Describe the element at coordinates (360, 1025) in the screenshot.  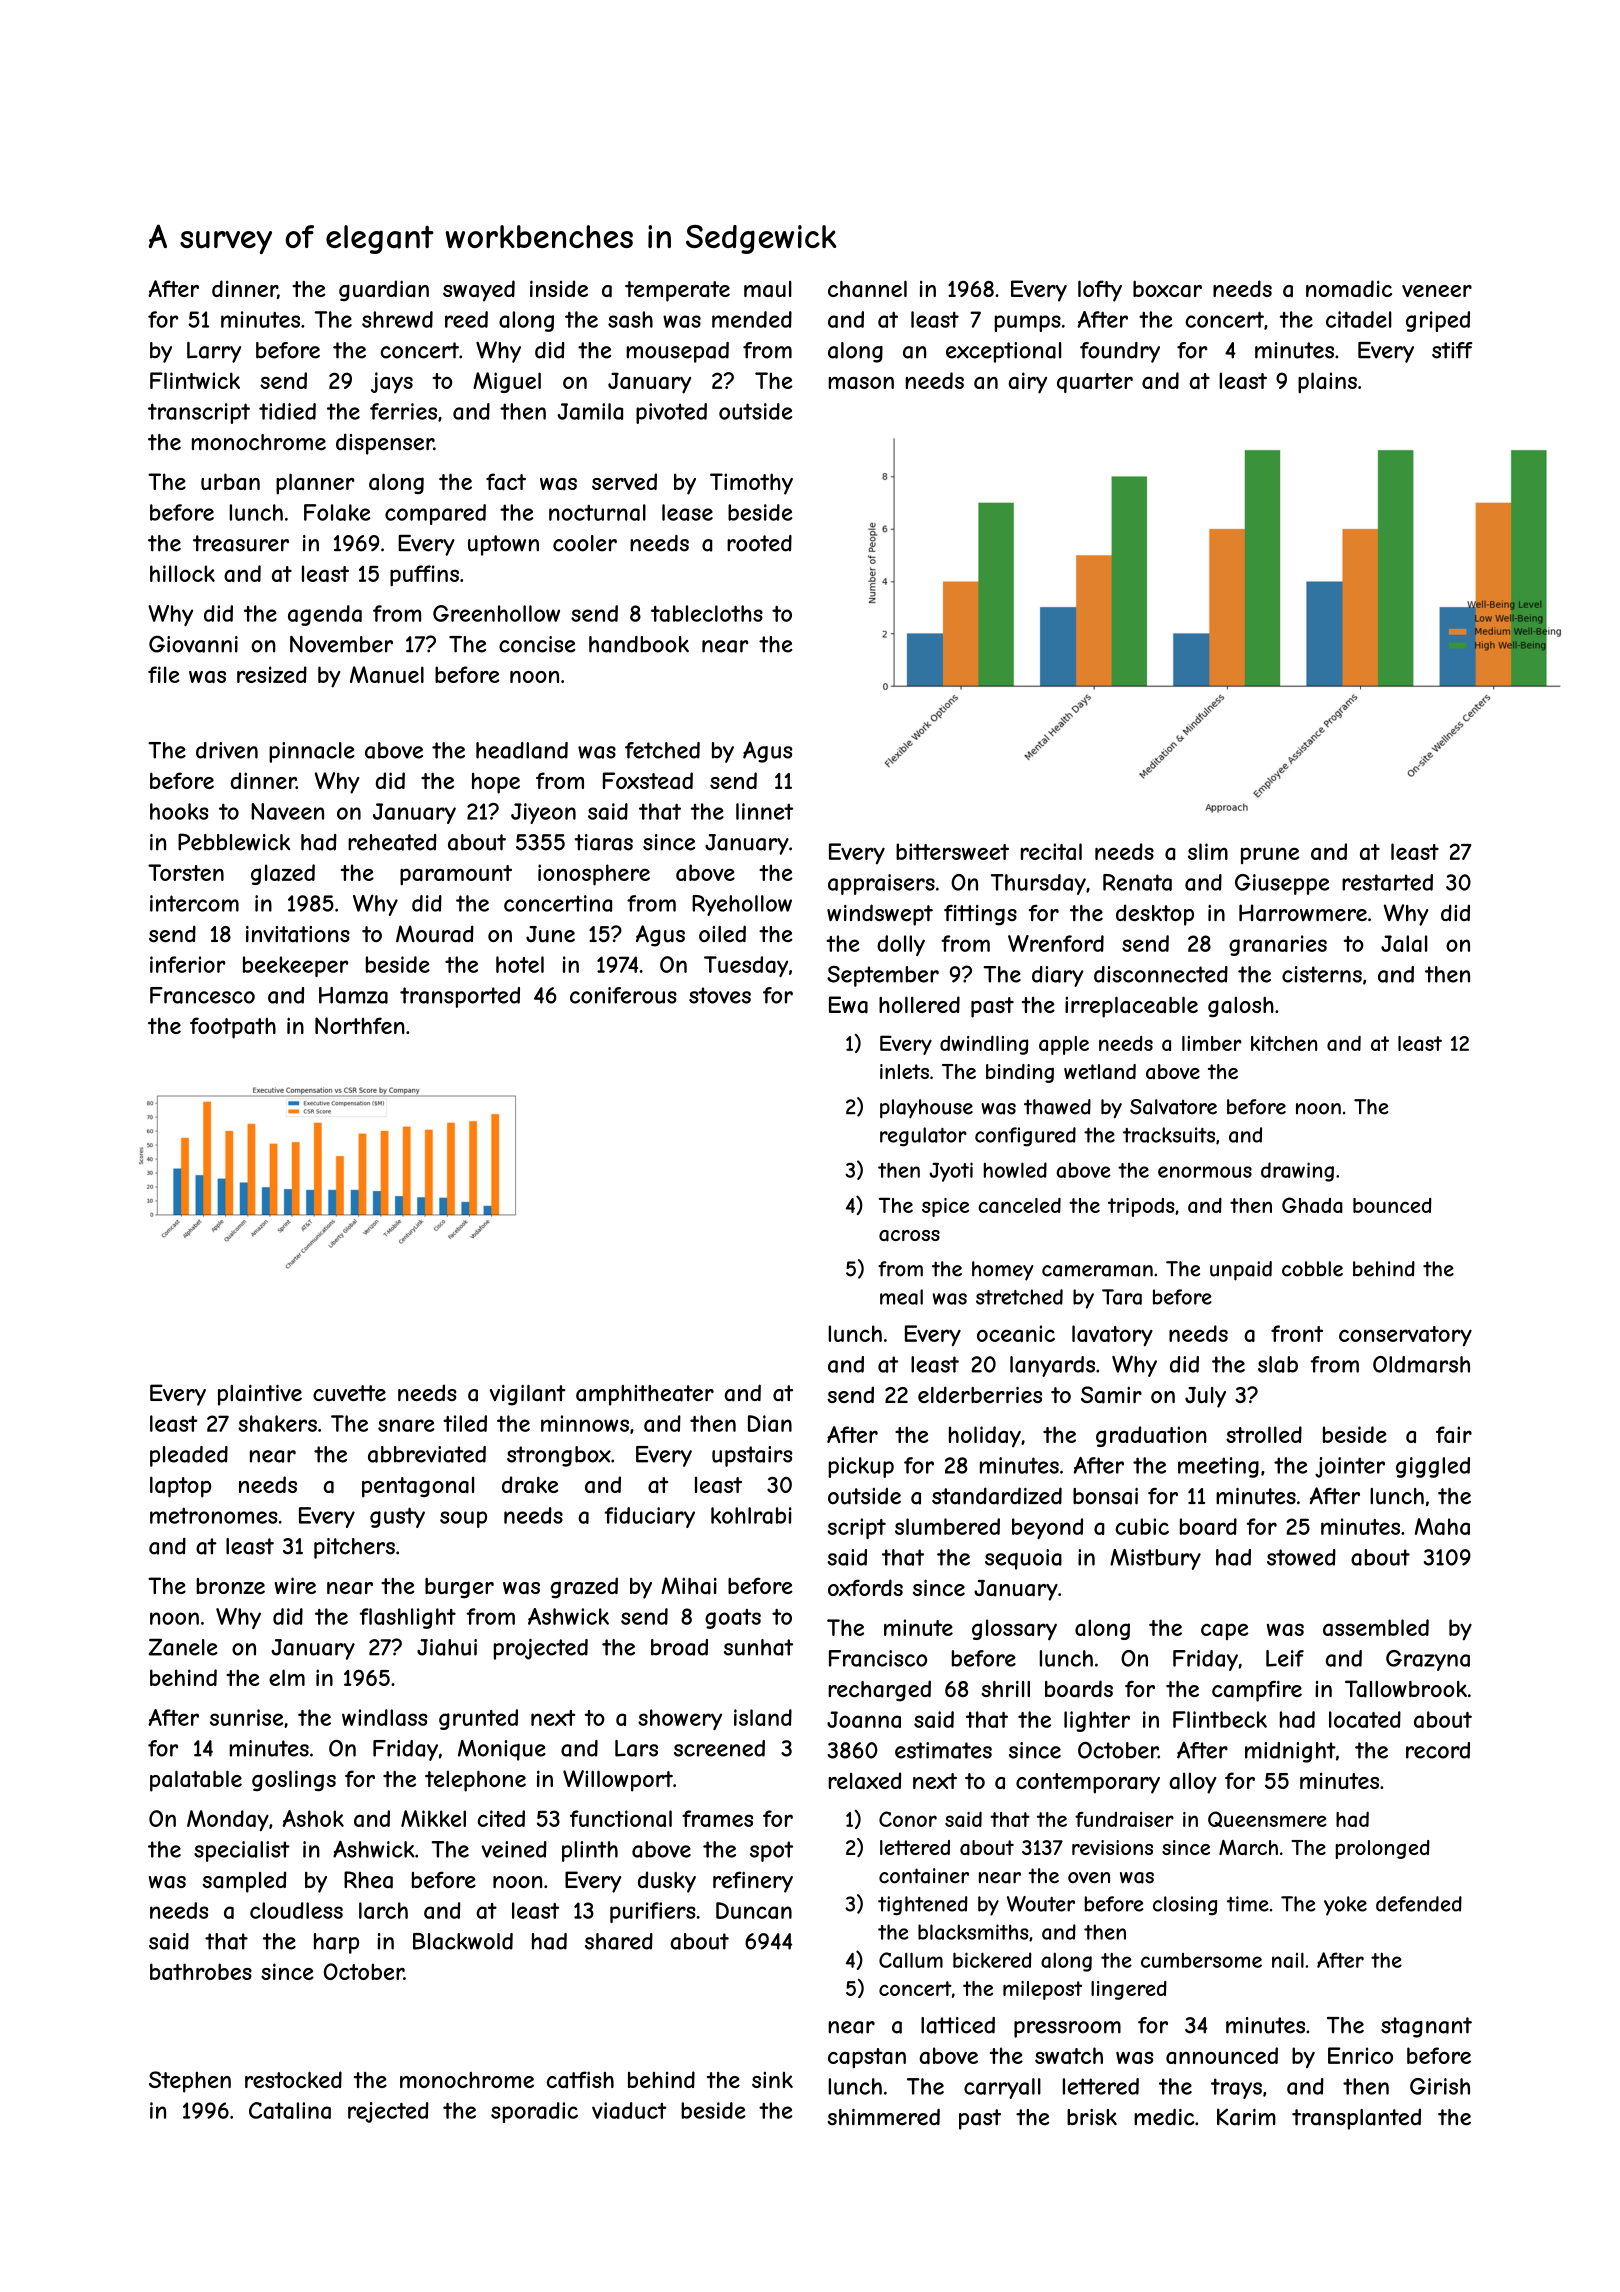
I see `Northfen` at that location.
